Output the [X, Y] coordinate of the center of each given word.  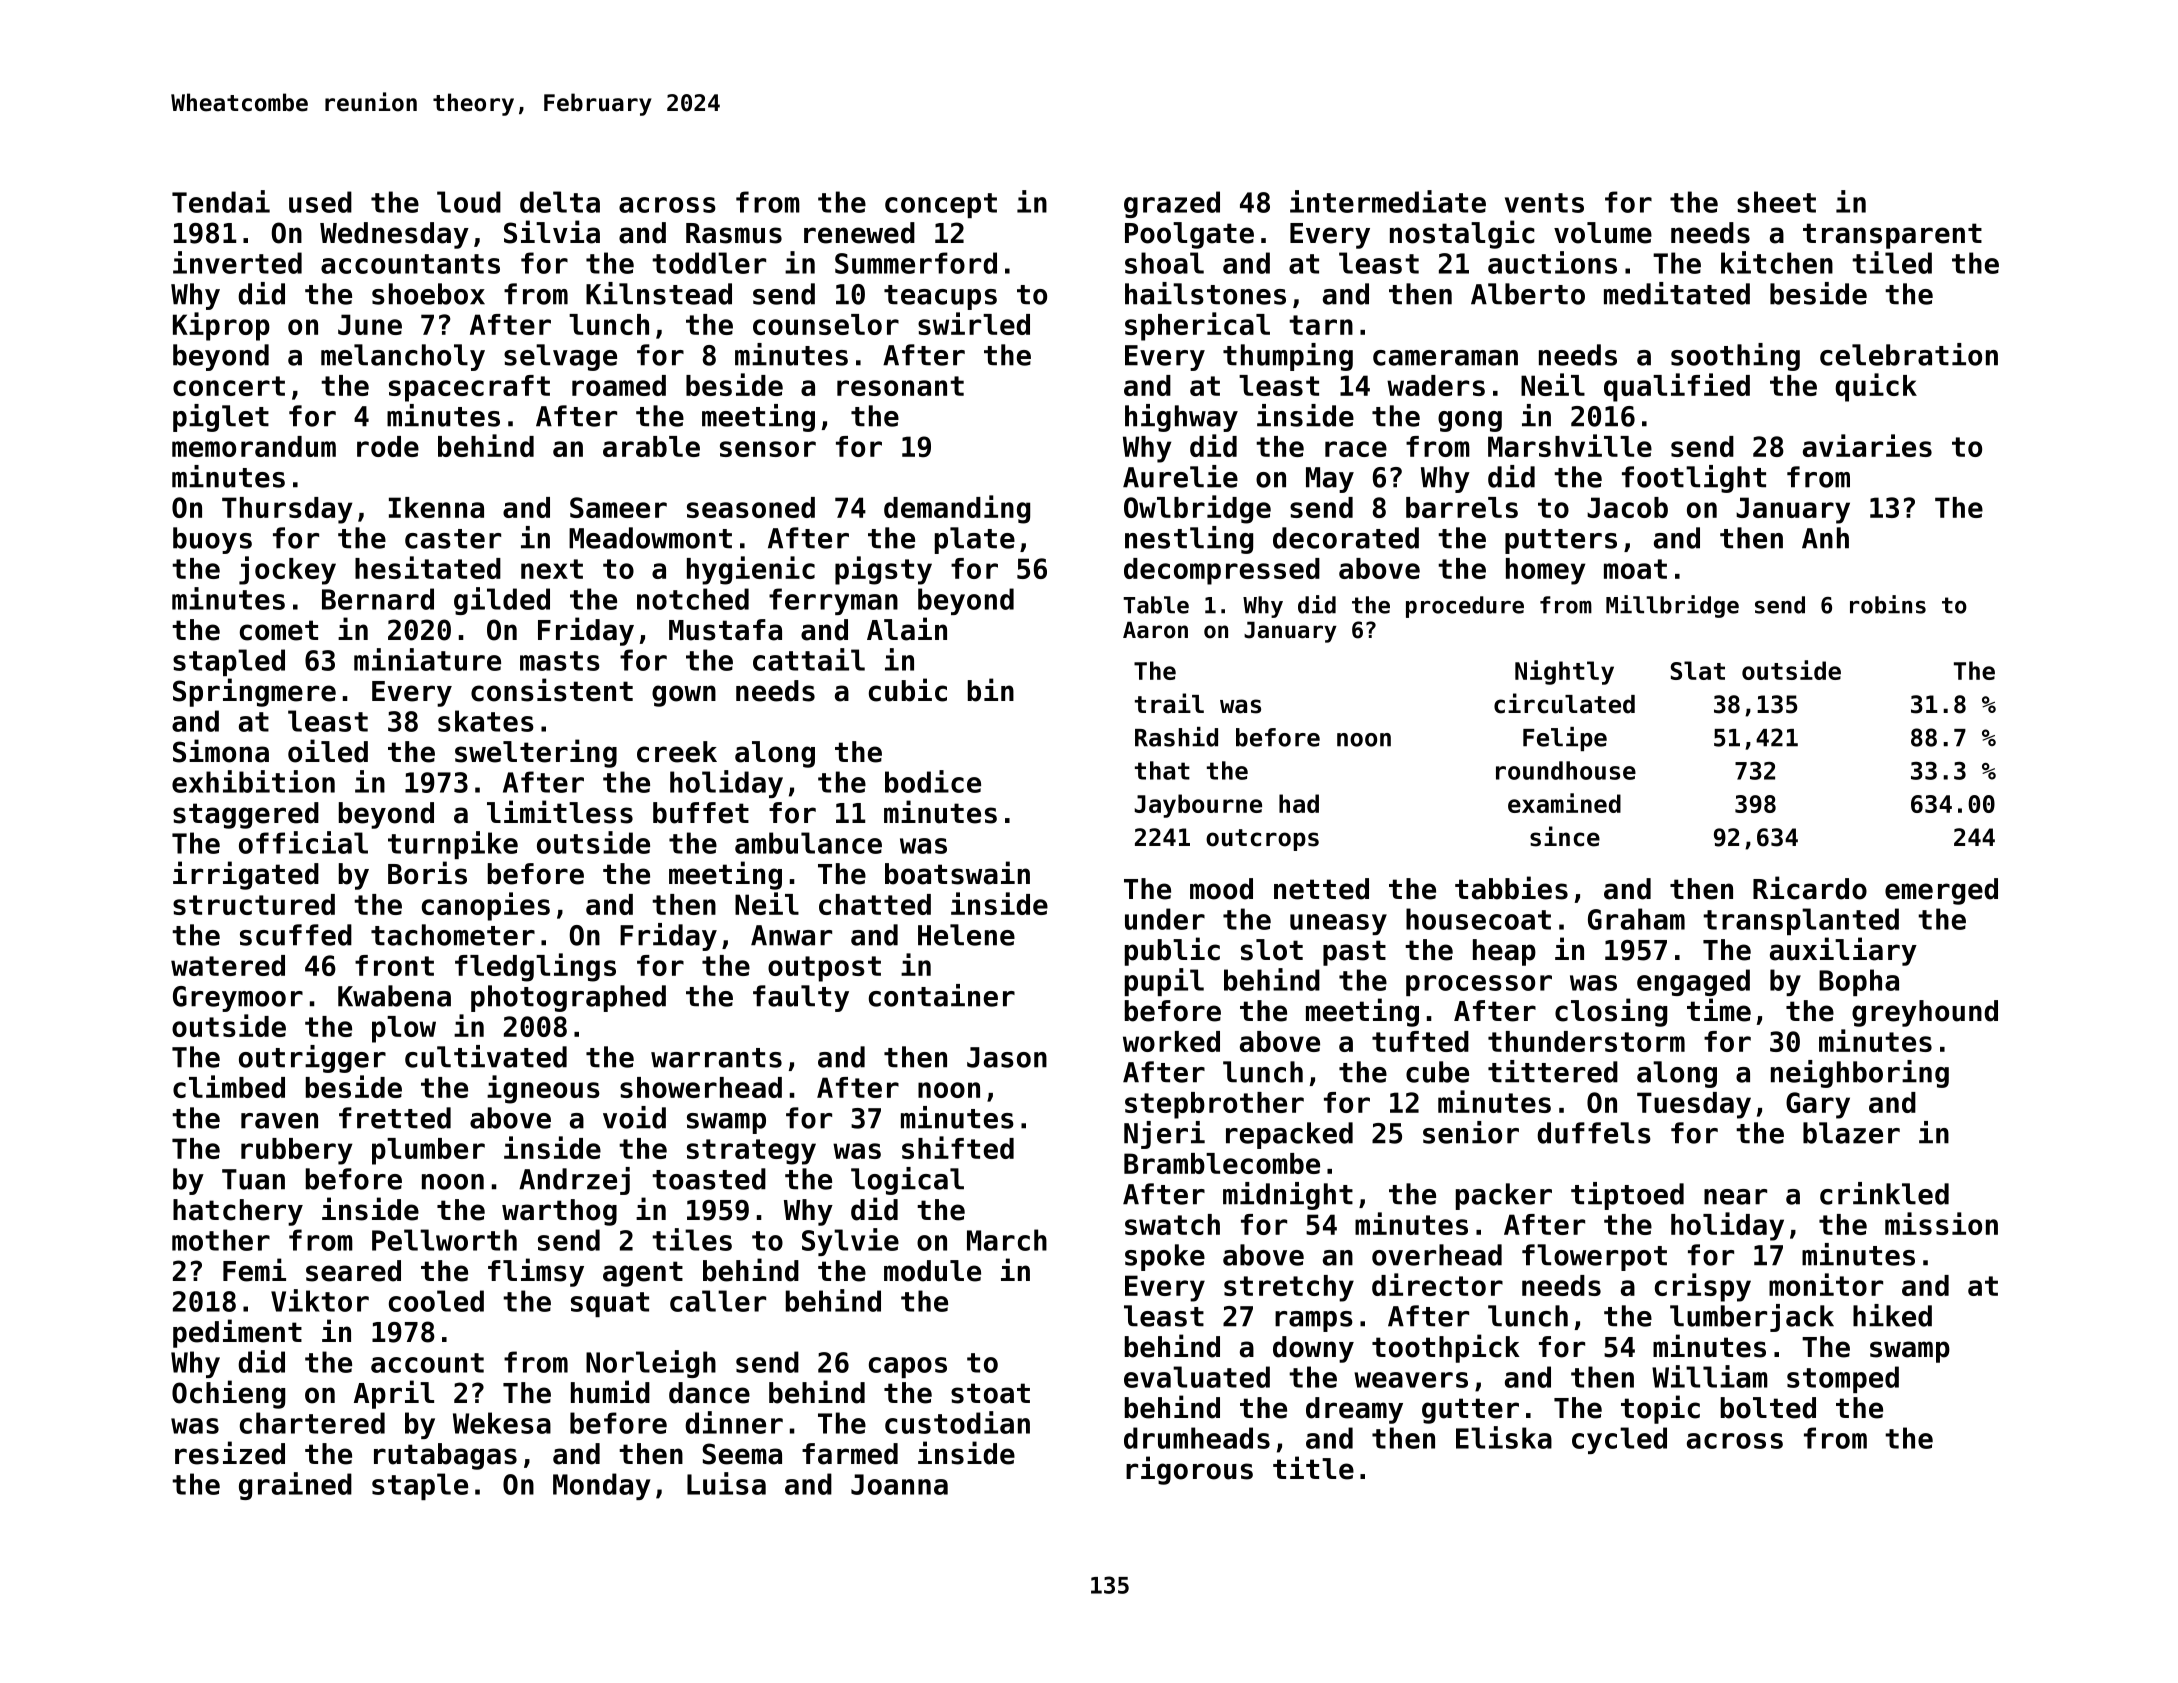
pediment [237, 1333]
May [1330, 480]
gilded [502, 601]
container [942, 995]
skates [486, 721]
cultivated [486, 1056]
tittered [1553, 1071]
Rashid [1176, 737]
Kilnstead [659, 293]
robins [1888, 604]
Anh [1825, 538]
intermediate [1388, 201]
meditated [1677, 293]
